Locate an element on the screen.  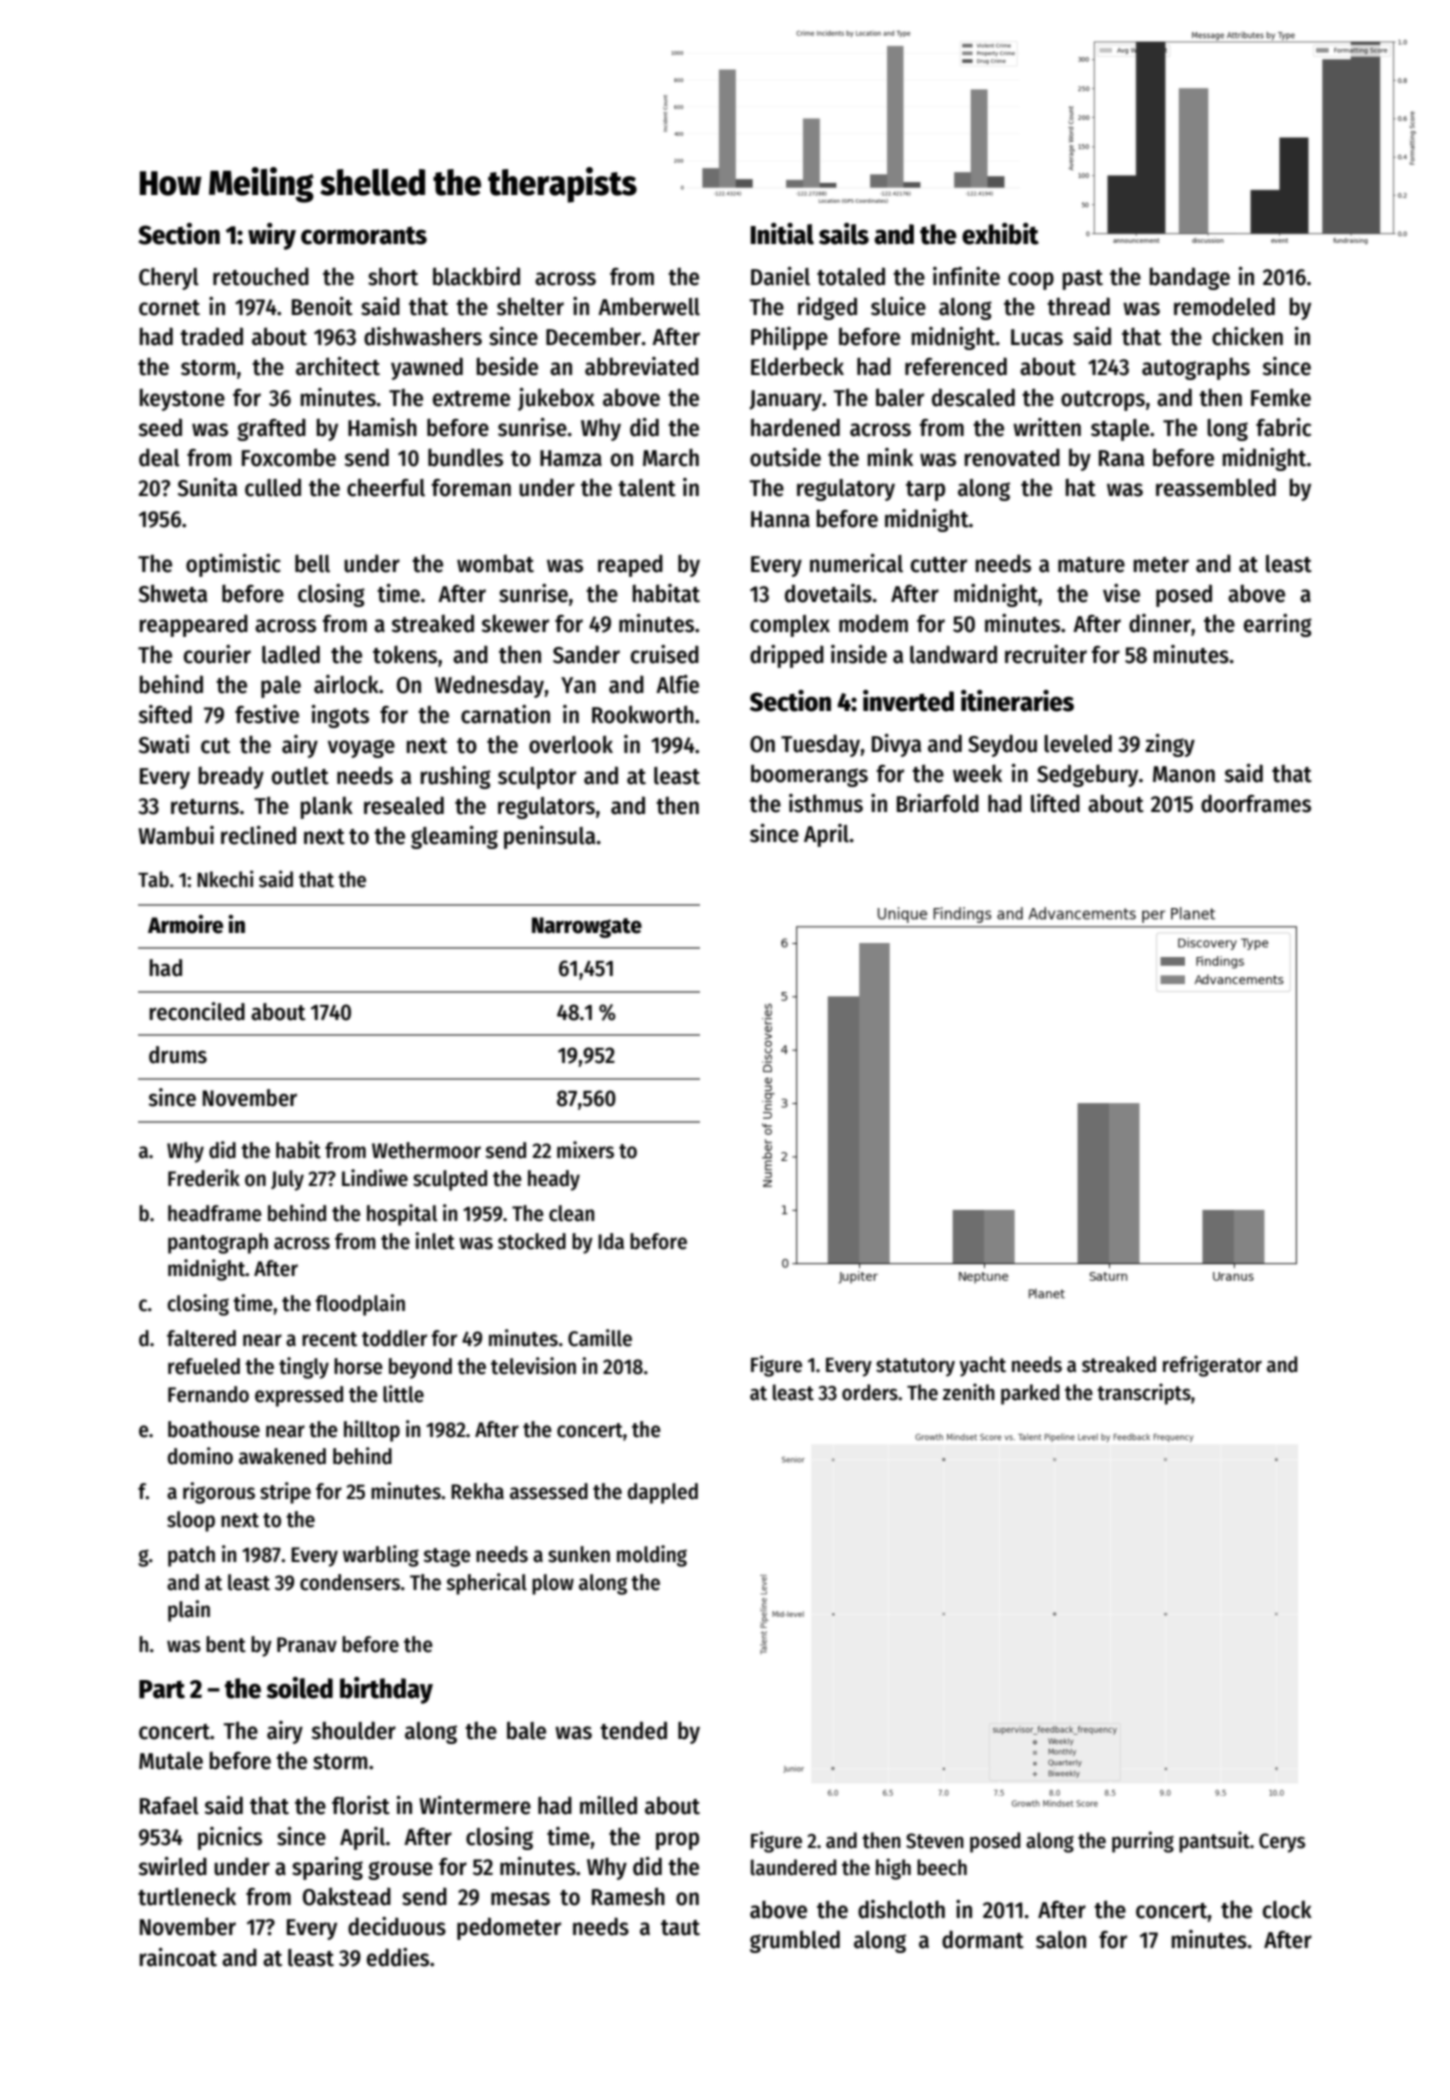
wiry is located at coordinates (272, 236).
